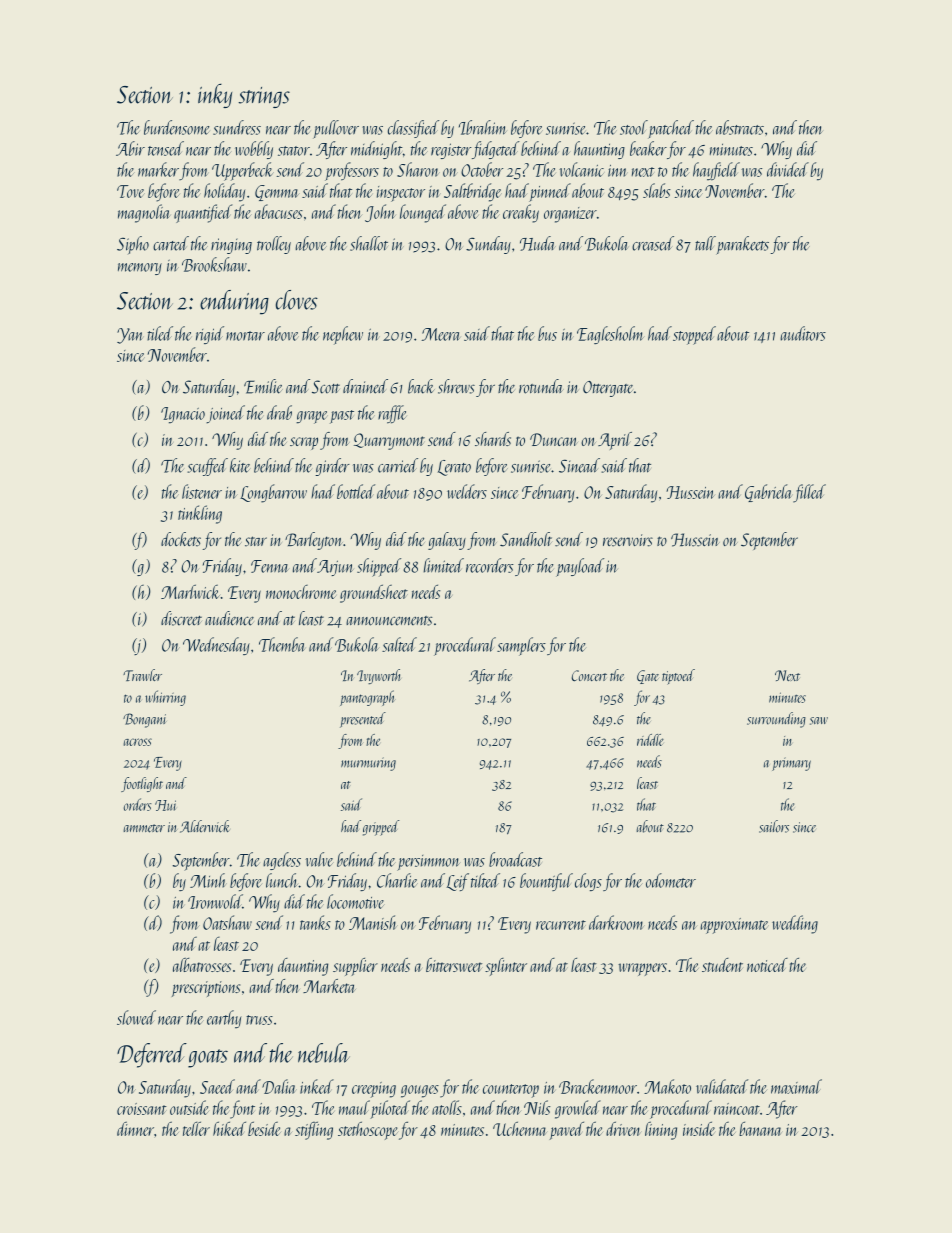  I want to click on Duncan, so click(554, 439).
